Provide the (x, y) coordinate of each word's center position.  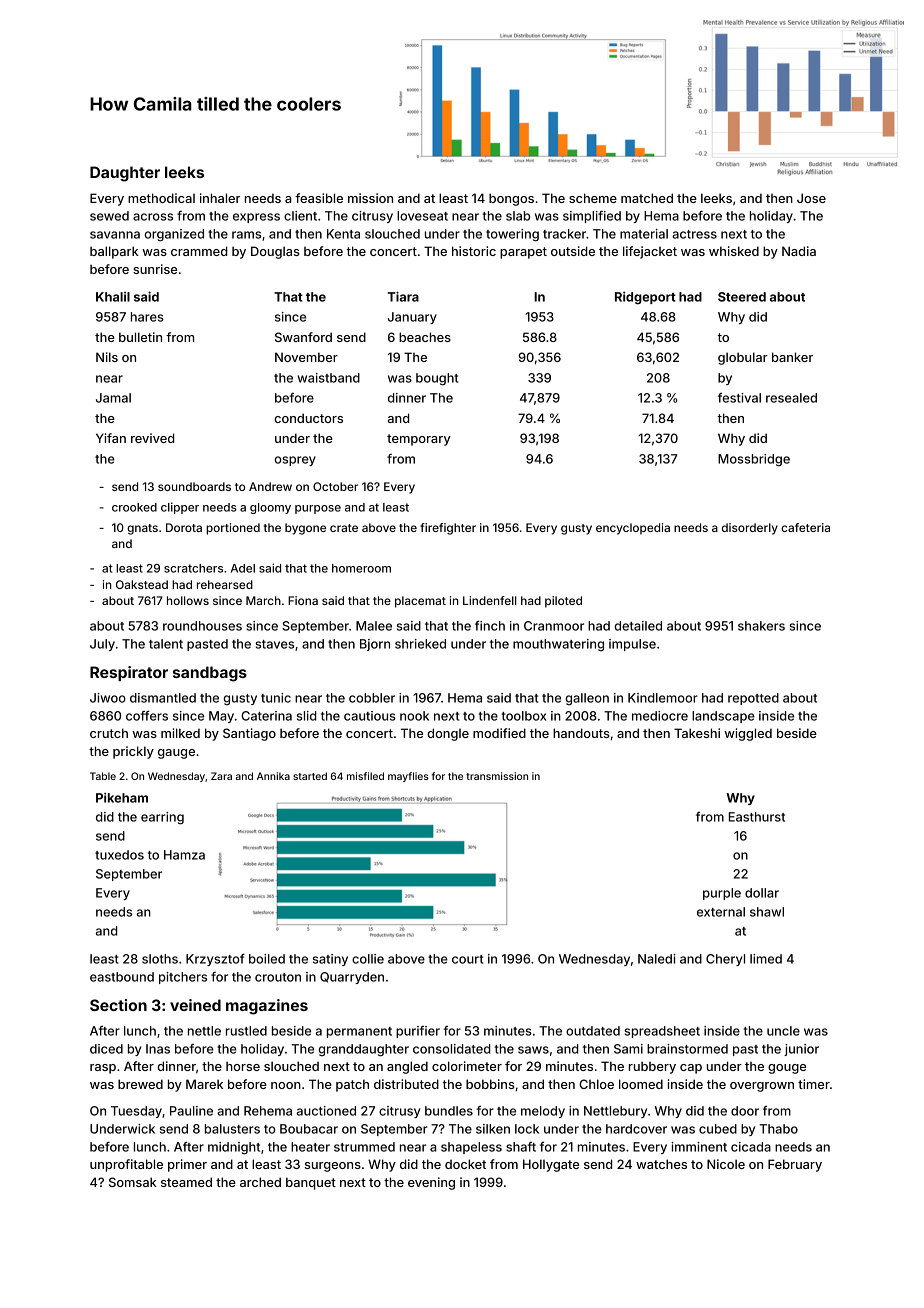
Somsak (133, 1182)
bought (437, 379)
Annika (273, 776)
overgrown (762, 1087)
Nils (107, 357)
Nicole (726, 1164)
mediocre (660, 716)
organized (174, 235)
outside (573, 251)
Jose (811, 198)
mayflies (408, 777)
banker (792, 357)
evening (431, 1183)
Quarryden (352, 978)
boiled (267, 959)
